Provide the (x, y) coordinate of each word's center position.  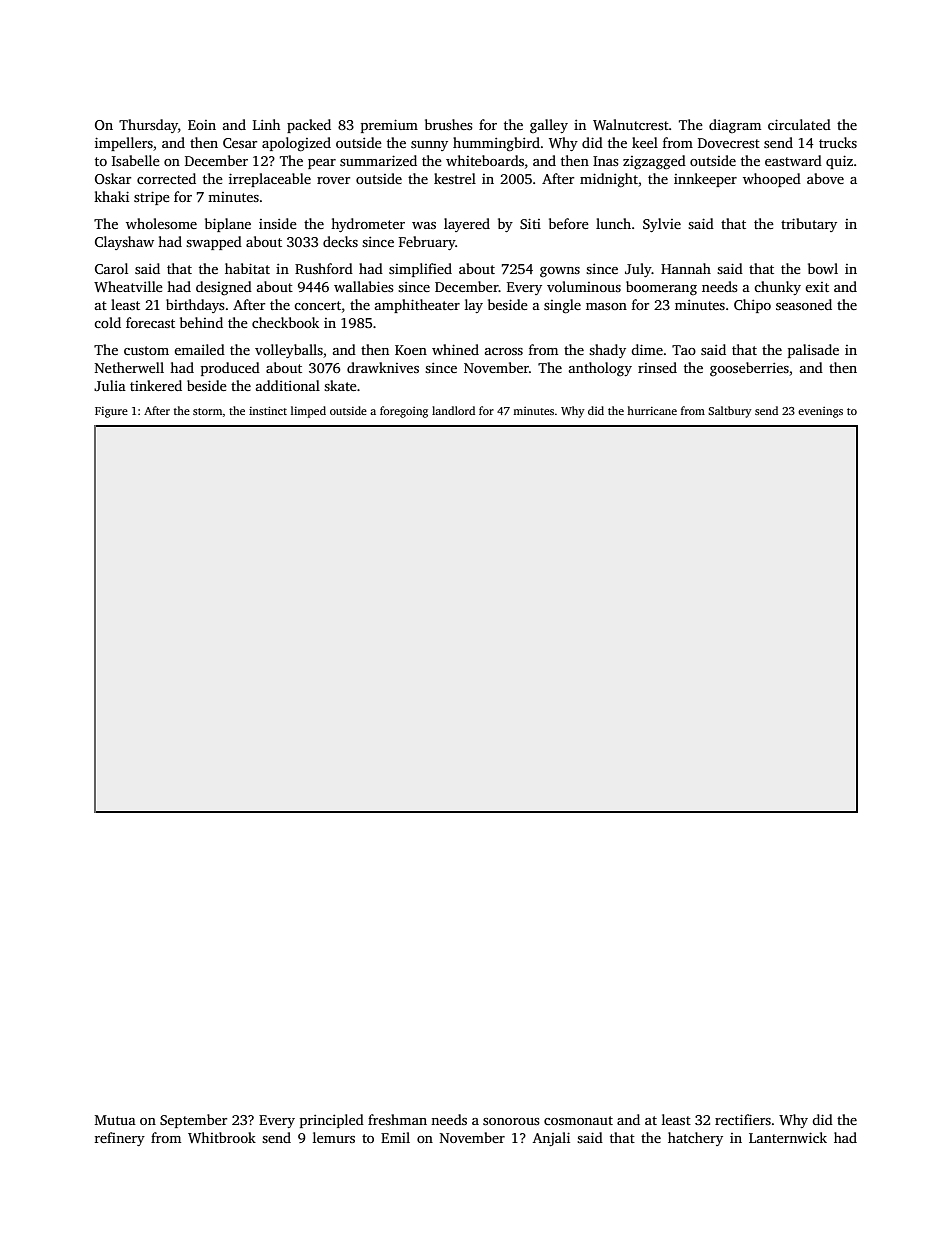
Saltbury (729, 412)
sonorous (511, 1121)
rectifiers (743, 1119)
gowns (560, 272)
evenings (820, 412)
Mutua (115, 1120)
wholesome (161, 223)
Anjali (551, 1139)
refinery (120, 1139)
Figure (111, 412)
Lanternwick (788, 1137)
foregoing (404, 412)
